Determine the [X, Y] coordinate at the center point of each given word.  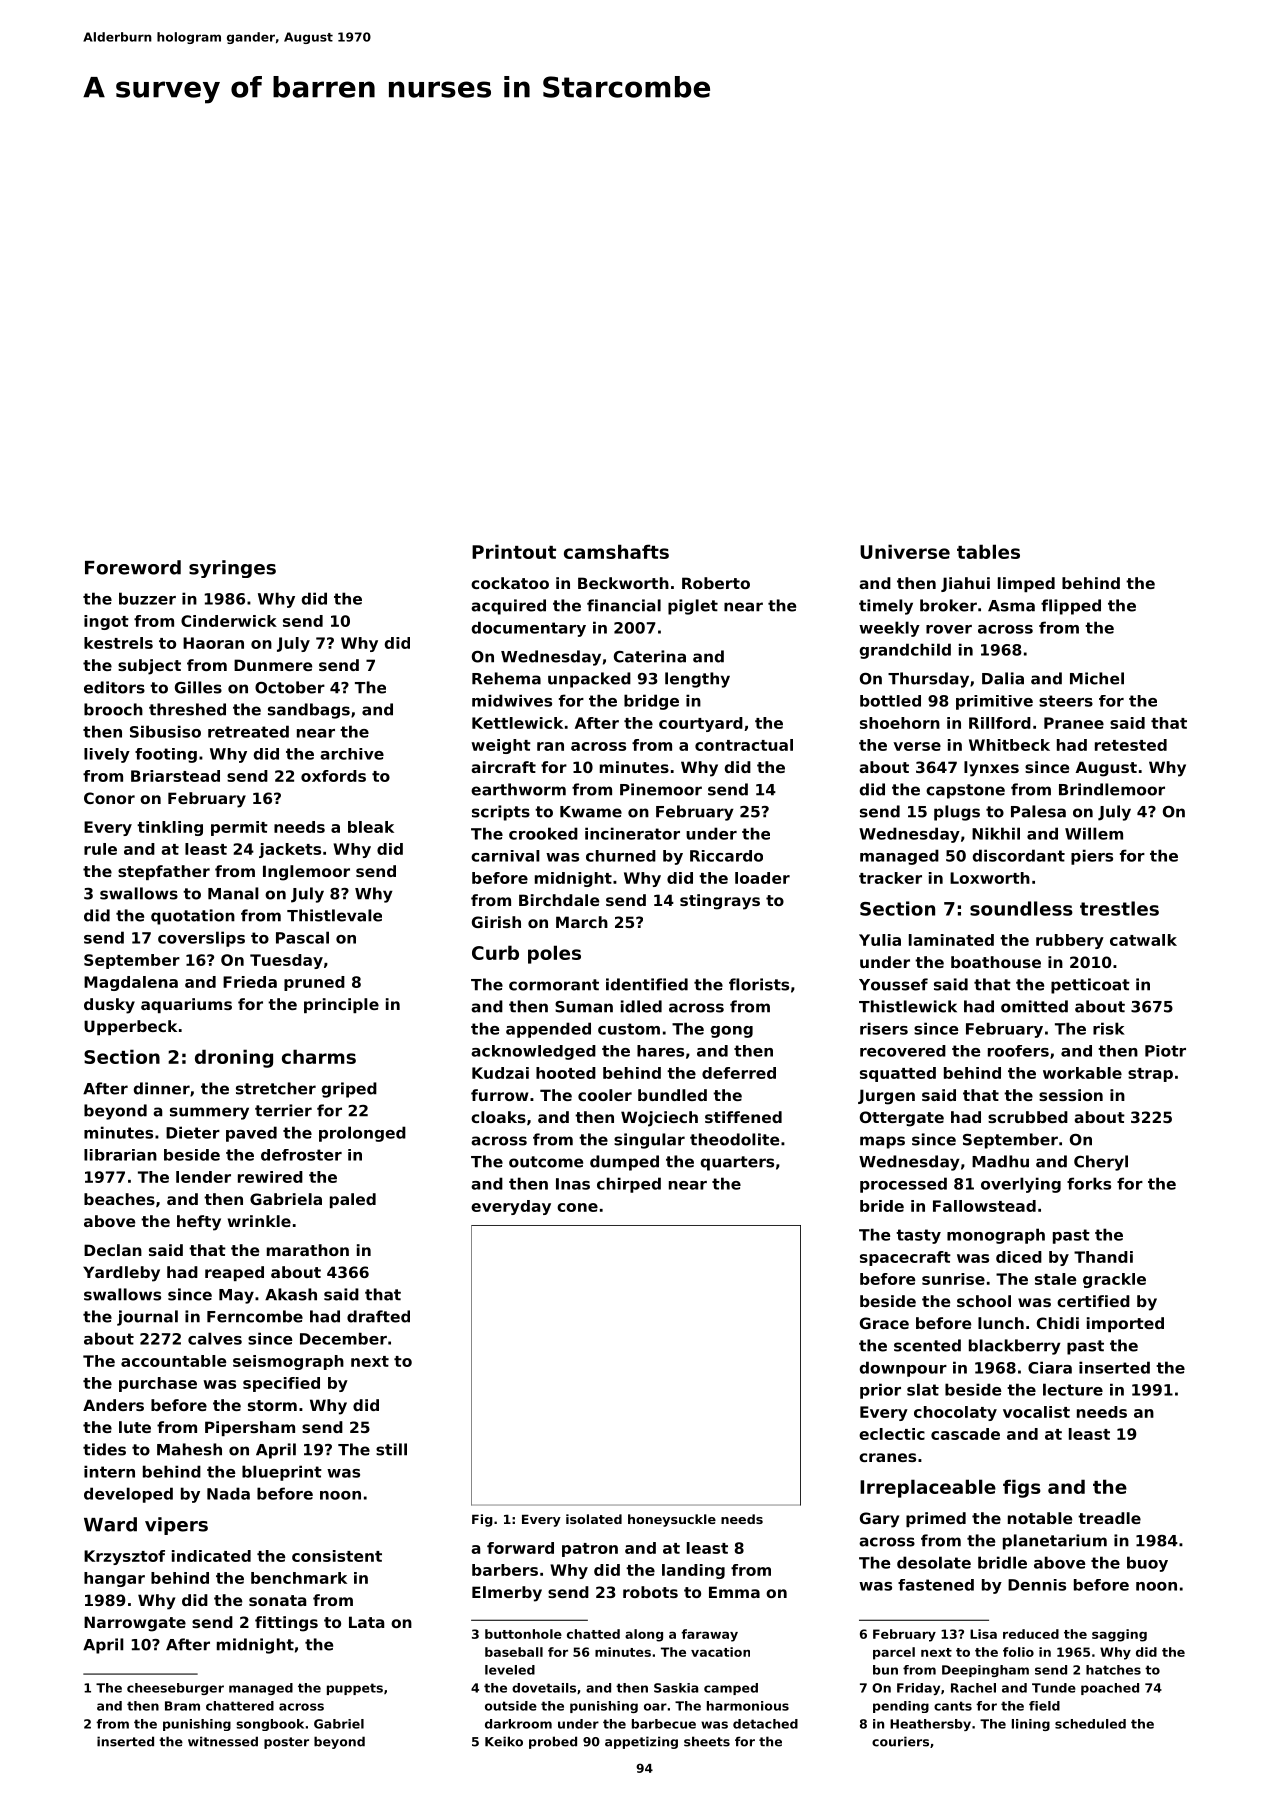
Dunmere [273, 665]
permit [239, 828]
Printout [514, 551]
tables [988, 551]
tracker [890, 878]
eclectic [892, 1434]
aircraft [503, 767]
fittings [286, 1624]
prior [880, 1391]
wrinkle [259, 1221]
